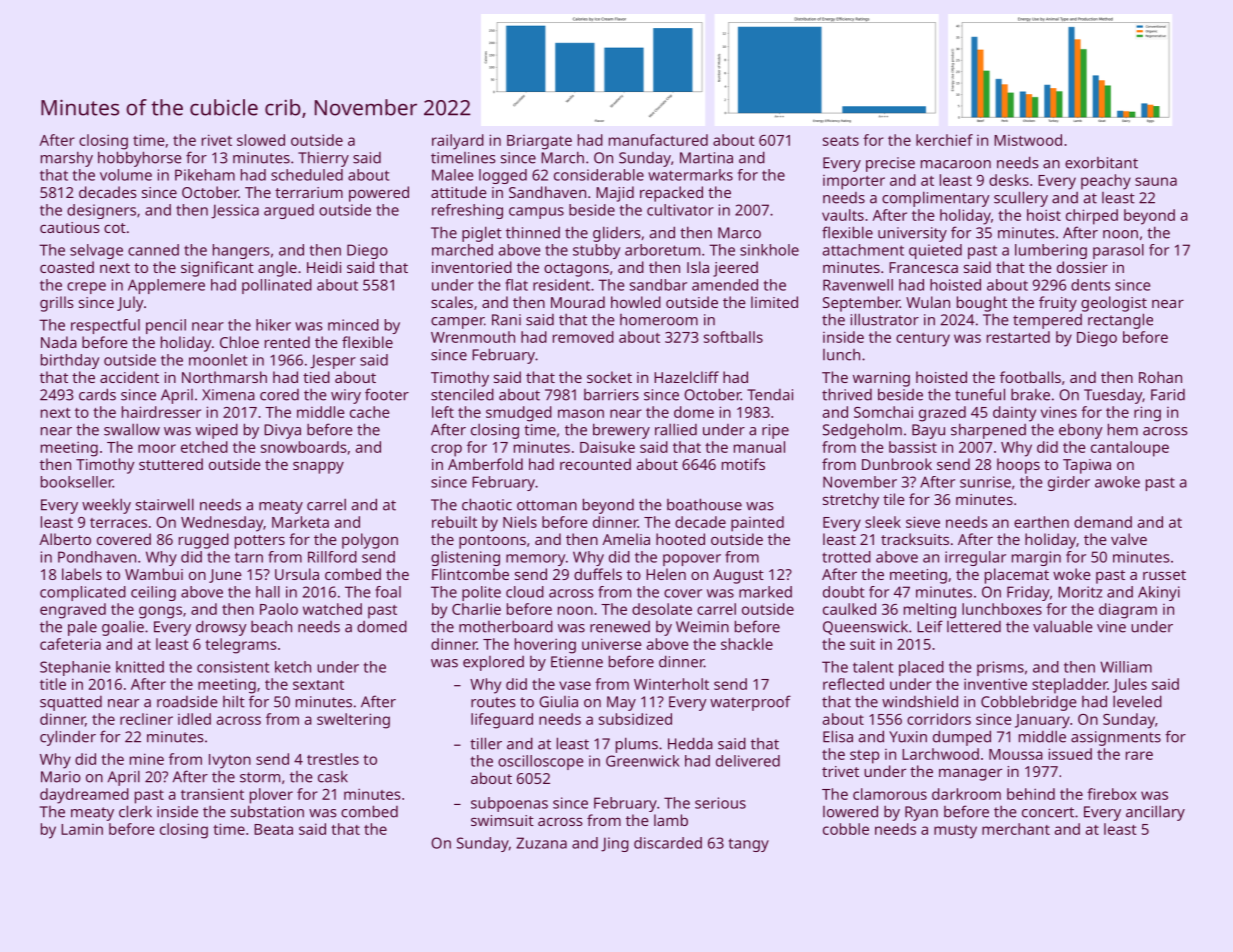 Image resolution: width=1233 pixels, height=952 pixels. What do you see at coordinates (323, 159) in the screenshot?
I see `Thierry` at bounding box center [323, 159].
